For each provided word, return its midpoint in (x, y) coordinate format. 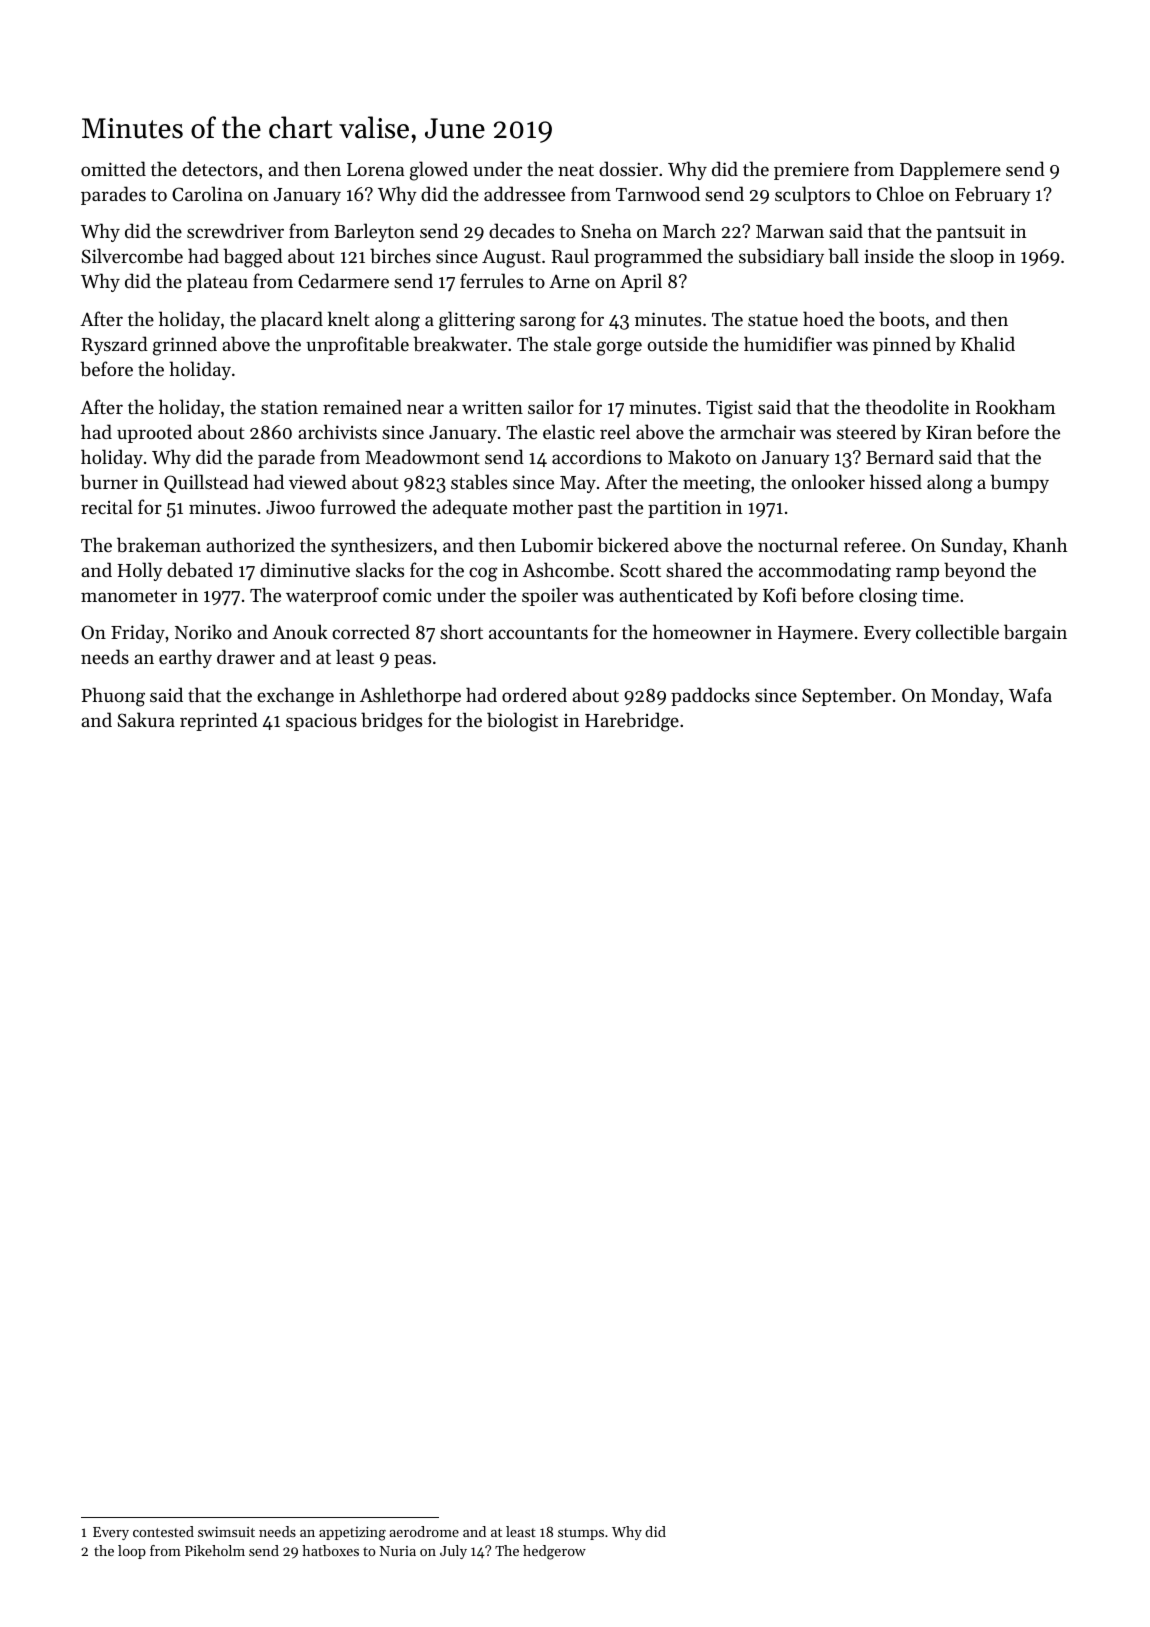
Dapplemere (950, 170)
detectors (220, 168)
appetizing (352, 1534)
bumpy (1019, 483)
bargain (1035, 634)
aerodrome (424, 1531)
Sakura (146, 720)
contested (163, 1531)
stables (479, 481)
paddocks (710, 696)
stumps (581, 1534)
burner (109, 481)
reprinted (219, 721)
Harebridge (632, 722)
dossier (628, 168)
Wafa (1030, 694)
